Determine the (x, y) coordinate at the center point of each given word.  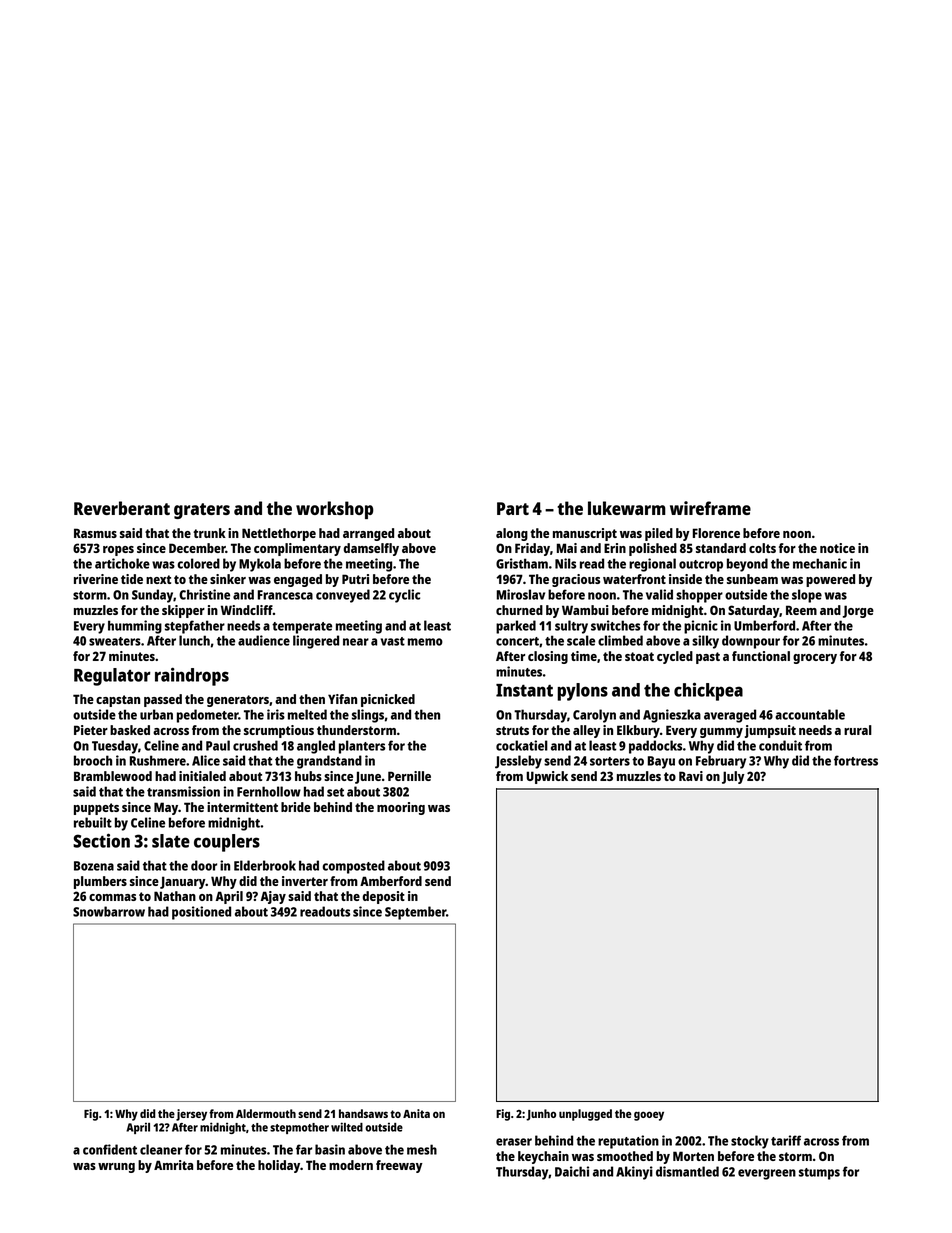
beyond (747, 565)
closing (548, 657)
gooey (649, 1116)
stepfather (195, 627)
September (415, 913)
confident (110, 1149)
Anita (416, 1113)
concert (517, 641)
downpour (751, 642)
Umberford (764, 625)
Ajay (273, 897)
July (733, 777)
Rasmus (95, 533)
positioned (201, 913)
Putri (355, 579)
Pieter (91, 730)
